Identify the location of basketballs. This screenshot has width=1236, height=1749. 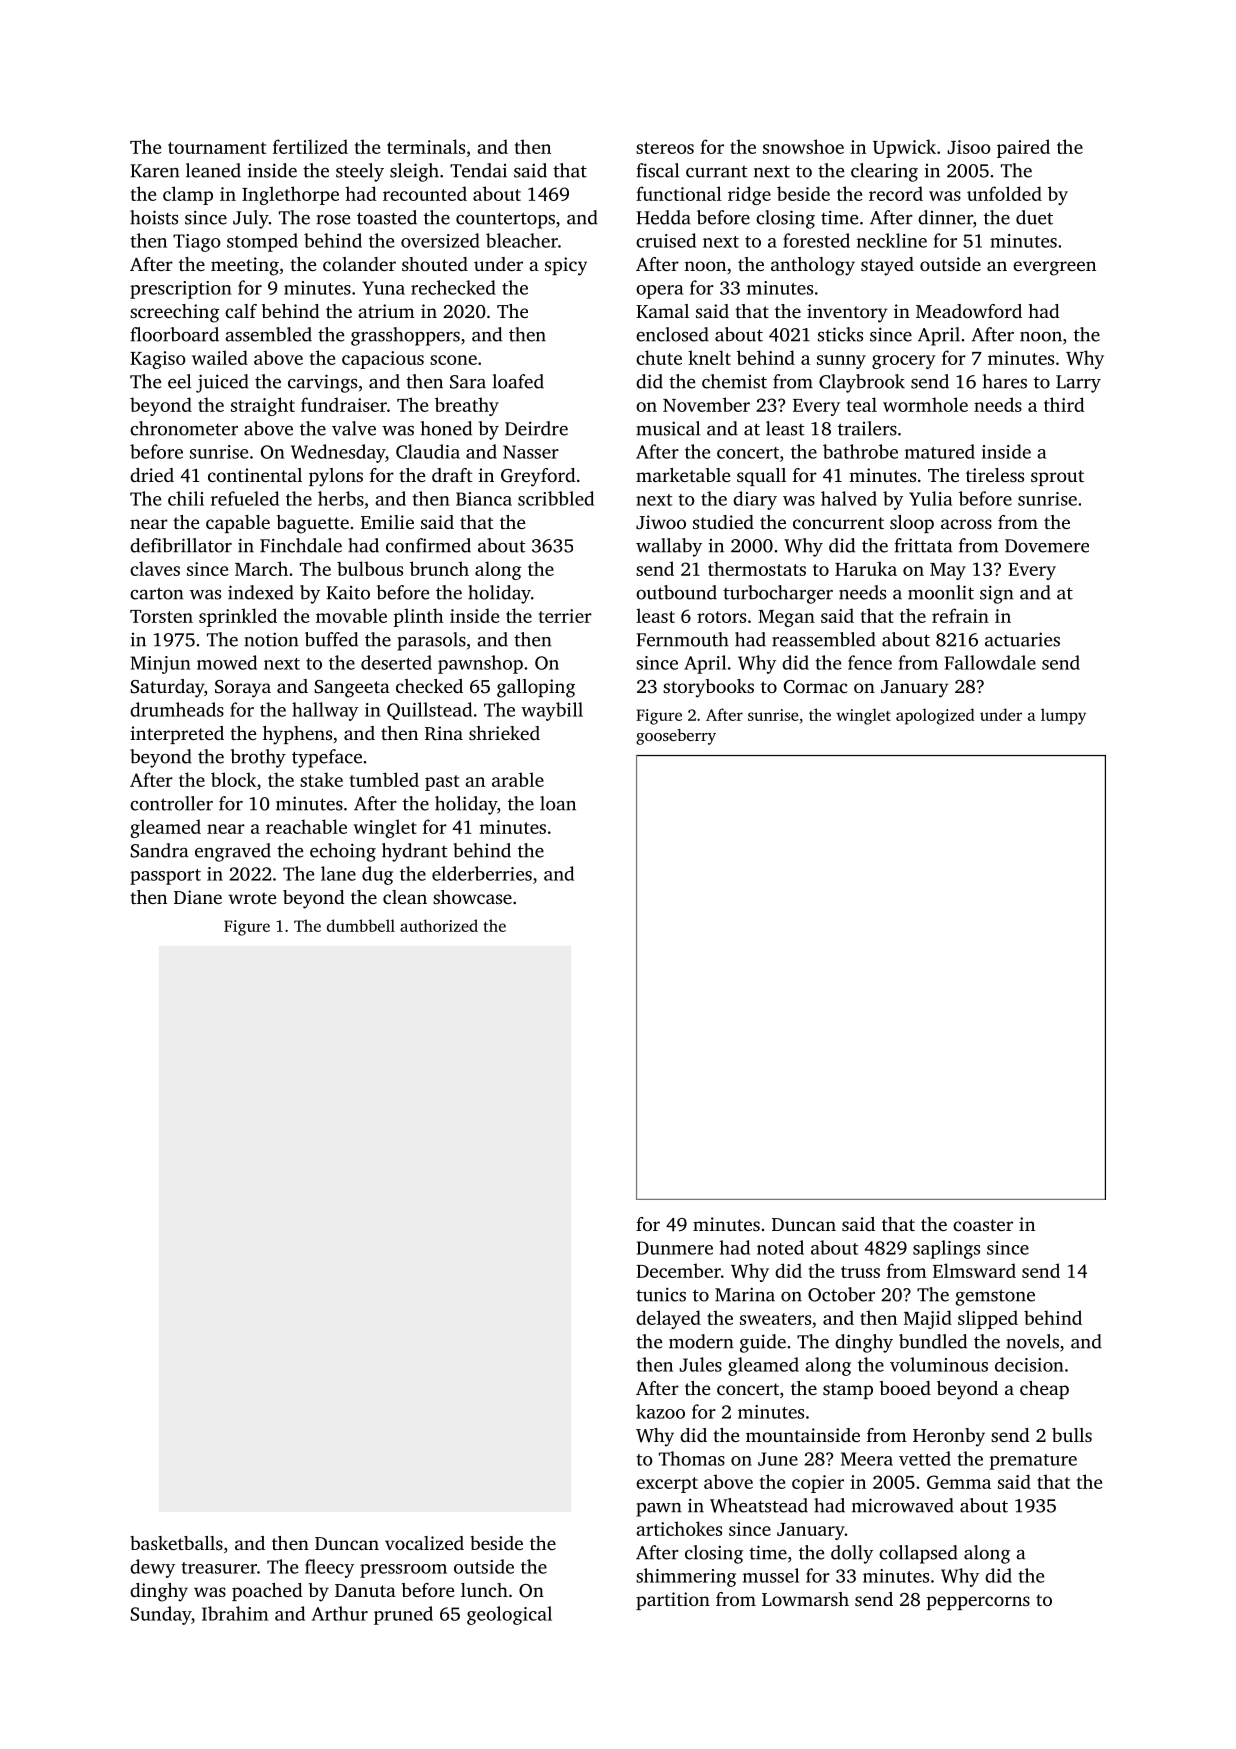
(176, 1543).
